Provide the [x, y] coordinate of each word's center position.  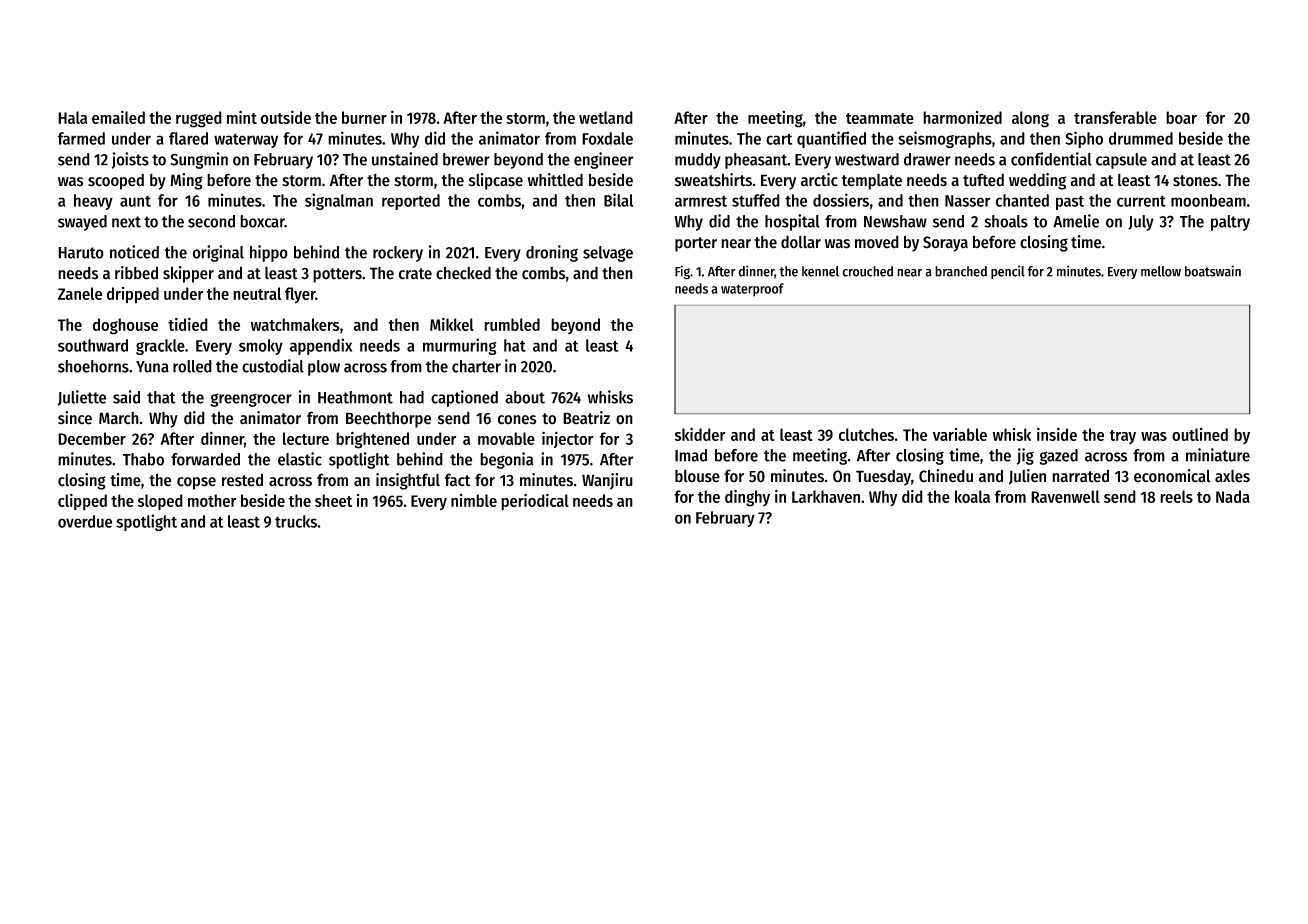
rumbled [512, 324]
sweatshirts [713, 180]
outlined [1200, 434]
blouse [697, 476]
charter [476, 366]
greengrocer [251, 400]
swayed [82, 223]
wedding [1037, 181]
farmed [81, 138]
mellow [1161, 271]
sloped [160, 502]
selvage [608, 254]
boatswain [1213, 271]
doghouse [125, 326]
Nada [1233, 496]
